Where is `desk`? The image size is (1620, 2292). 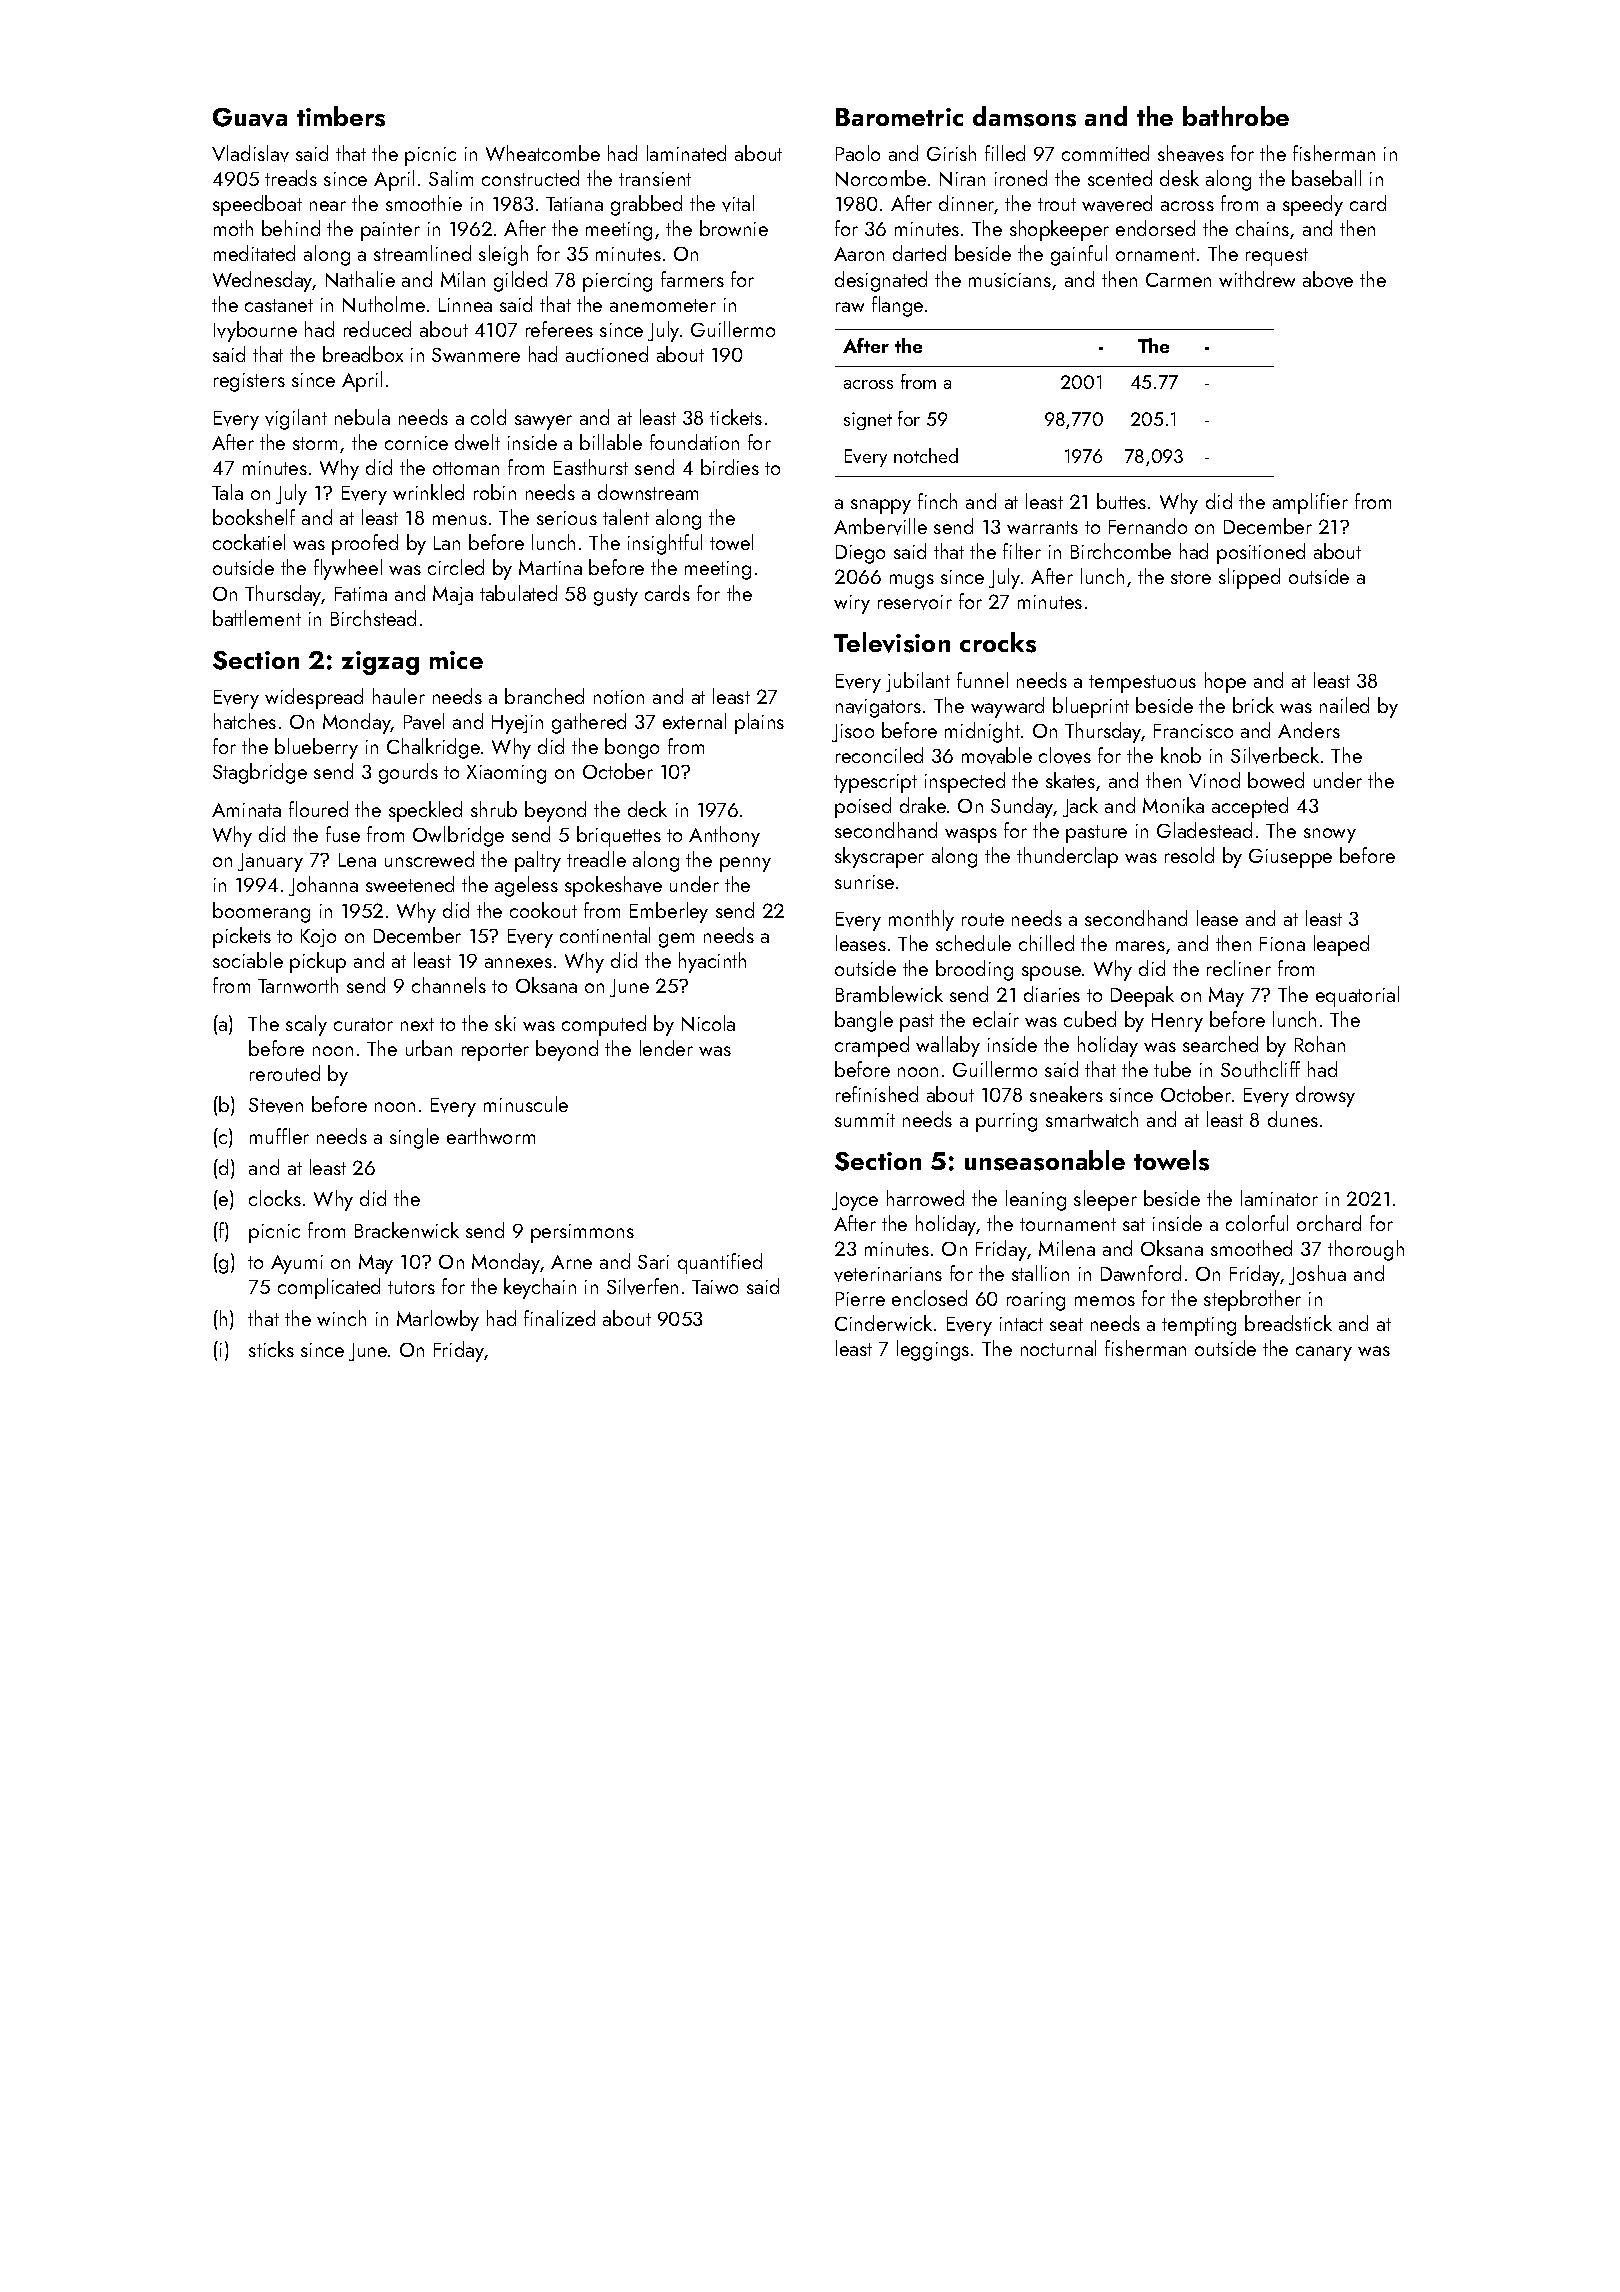 desk is located at coordinates (1179, 178).
